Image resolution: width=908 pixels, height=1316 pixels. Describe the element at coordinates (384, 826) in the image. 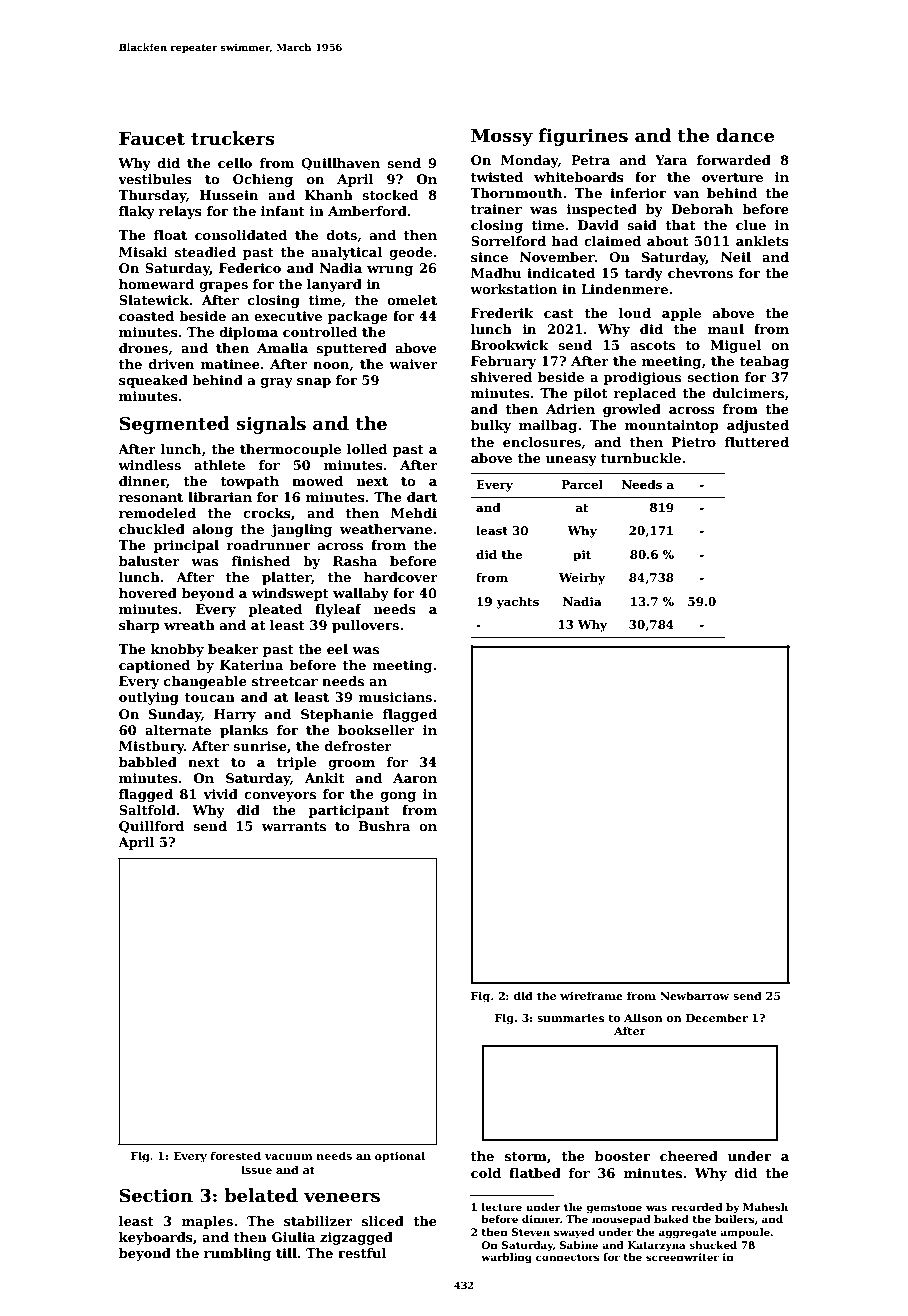

I see `Bushra` at that location.
